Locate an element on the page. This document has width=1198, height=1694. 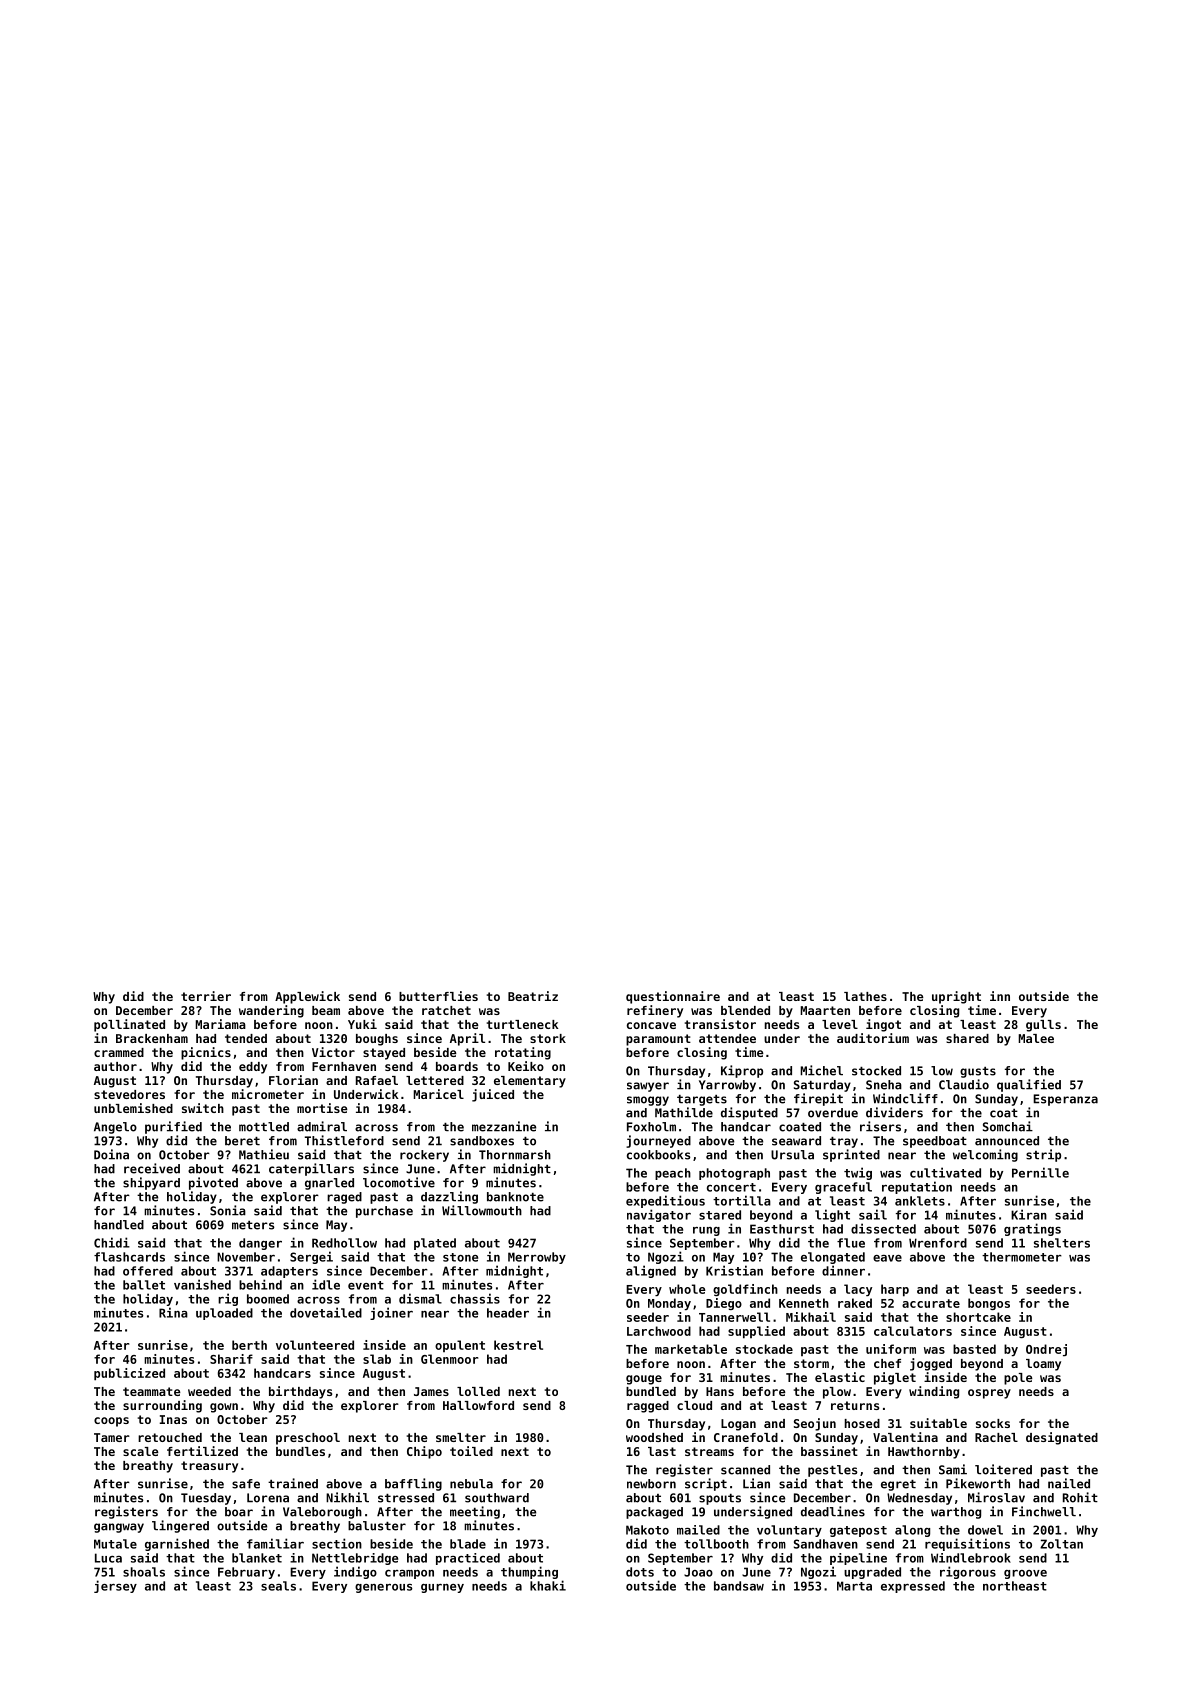
Chidi is located at coordinates (112, 1242).
